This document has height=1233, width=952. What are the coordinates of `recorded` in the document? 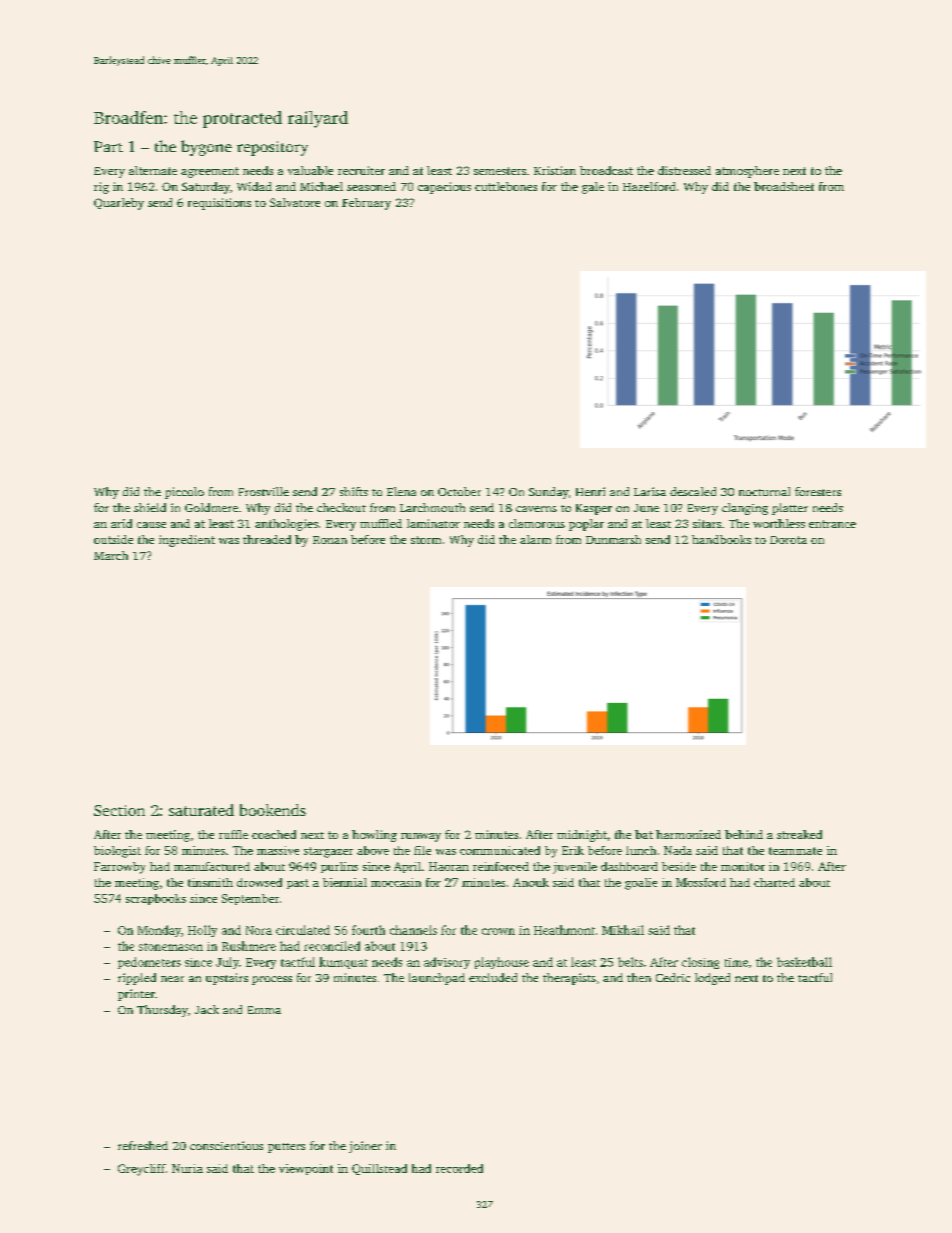 It's located at (459, 1168).
